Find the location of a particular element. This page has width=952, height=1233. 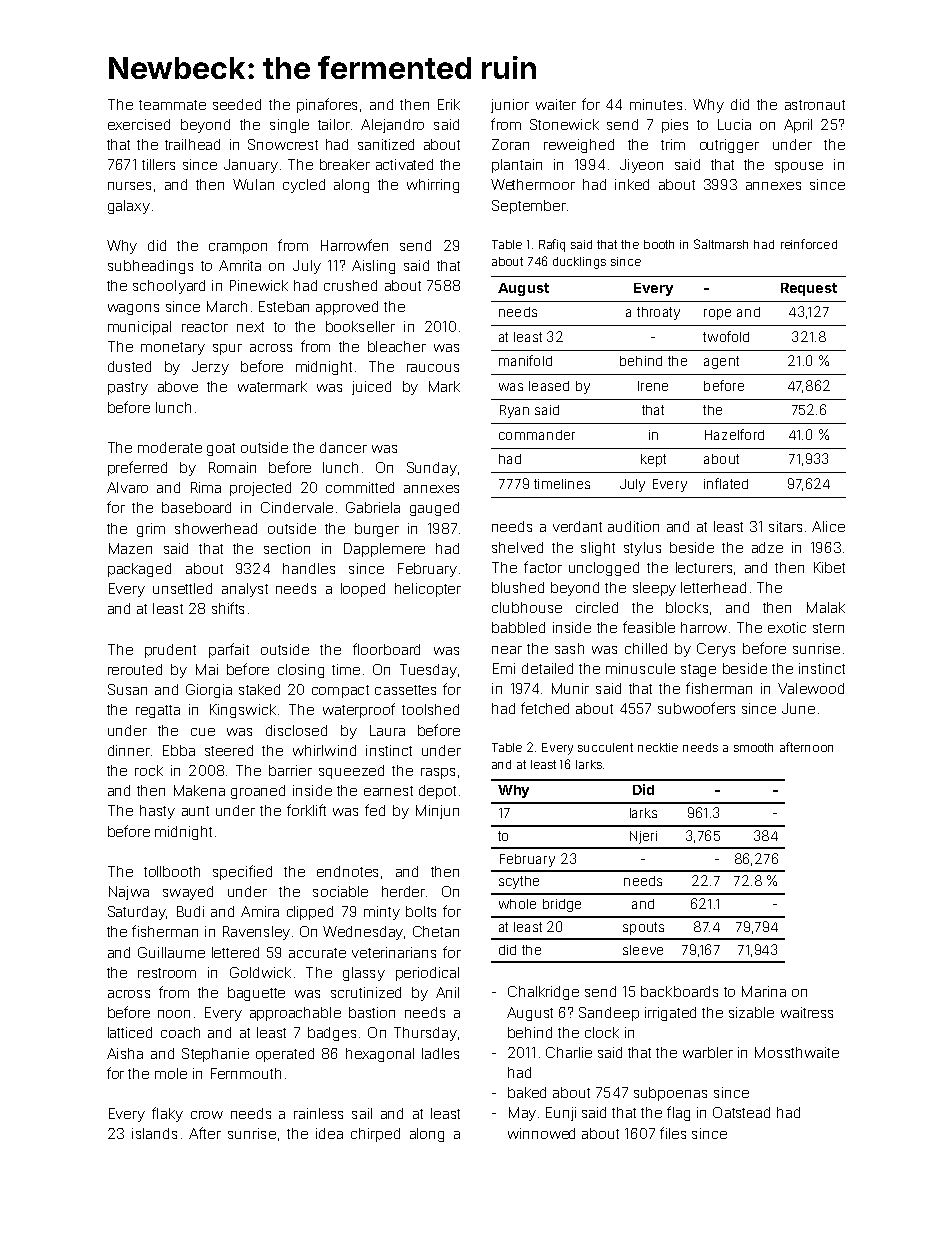

islands is located at coordinates (154, 1133).
